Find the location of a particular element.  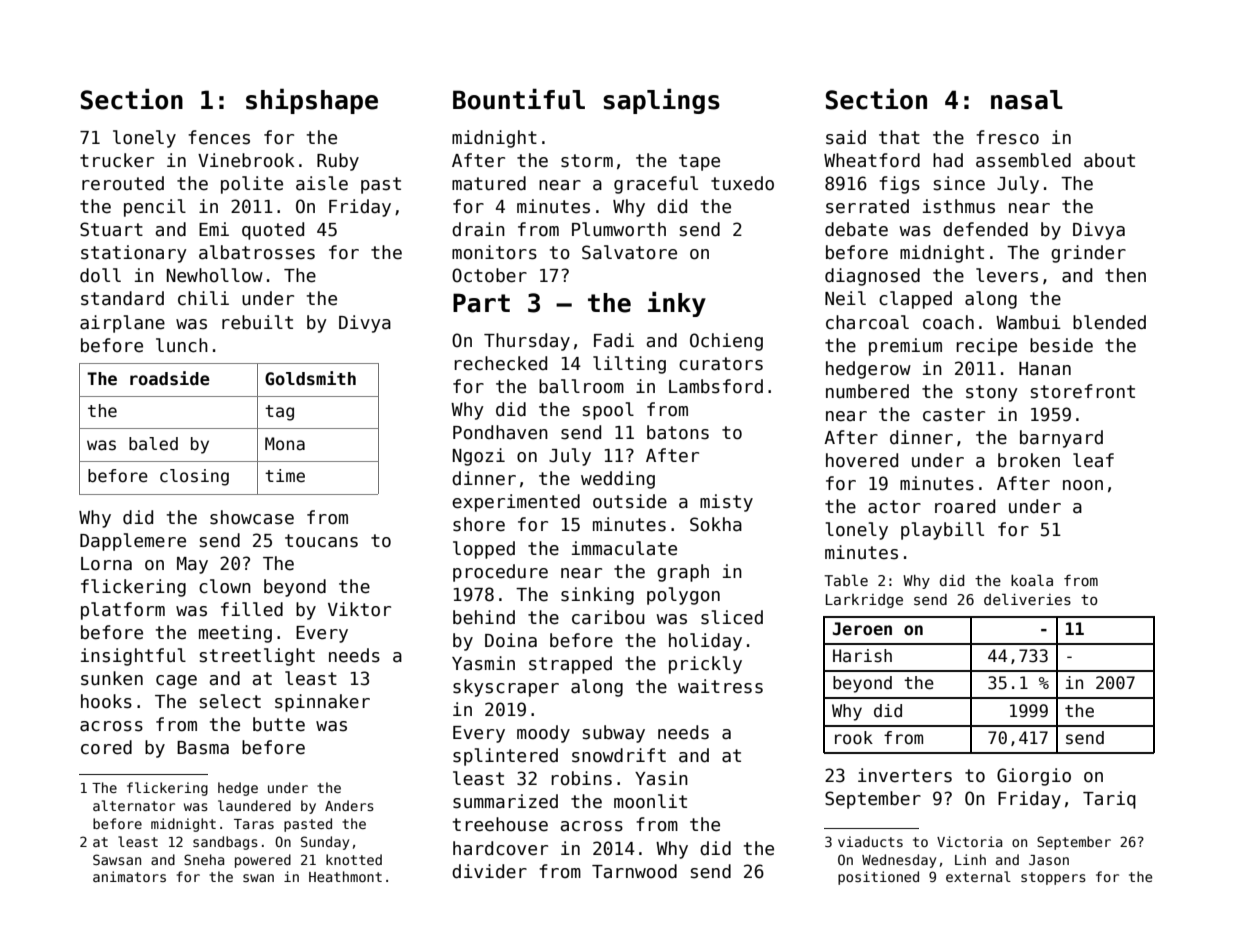

Jeroen is located at coordinates (862, 629).
